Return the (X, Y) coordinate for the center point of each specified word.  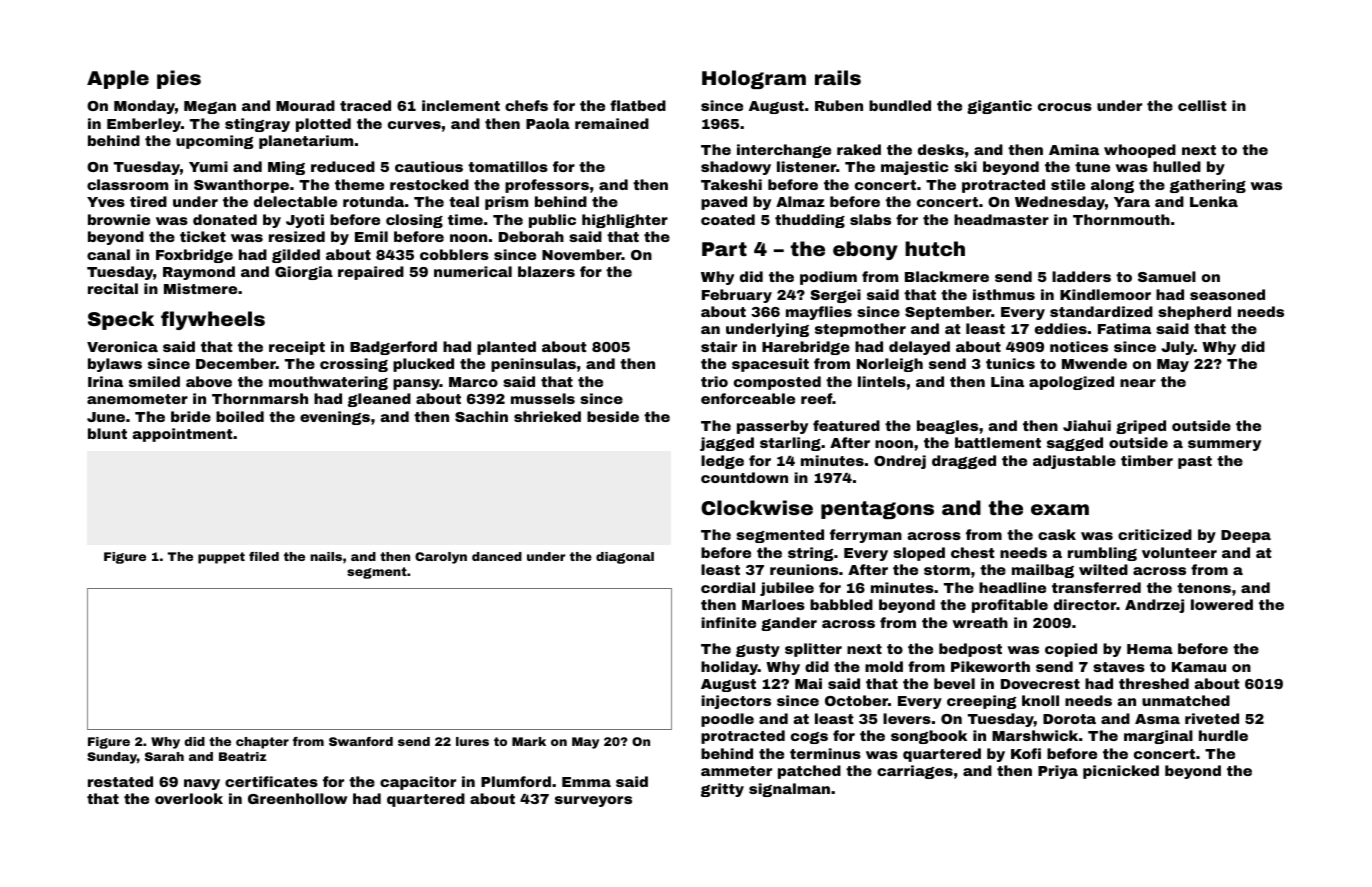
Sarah (164, 756)
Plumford (516, 781)
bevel (954, 683)
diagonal (625, 558)
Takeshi (731, 184)
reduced (343, 166)
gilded (296, 256)
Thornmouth (1121, 219)
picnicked (1121, 772)
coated (728, 219)
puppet (221, 558)
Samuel (1167, 276)
